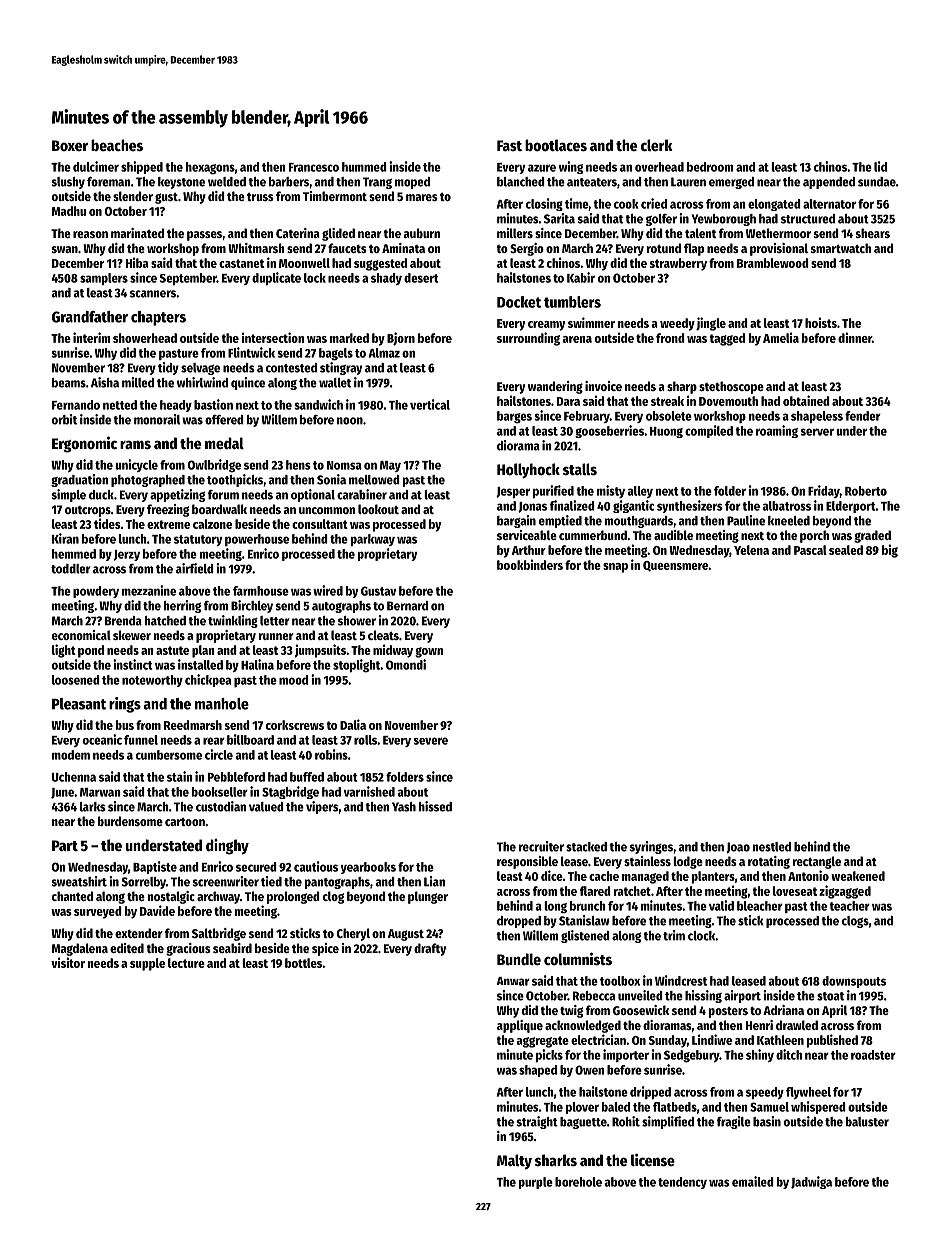 This image has width=952, height=1233. Describe the element at coordinates (521, 182) in the image. I see `blanched` at that location.
